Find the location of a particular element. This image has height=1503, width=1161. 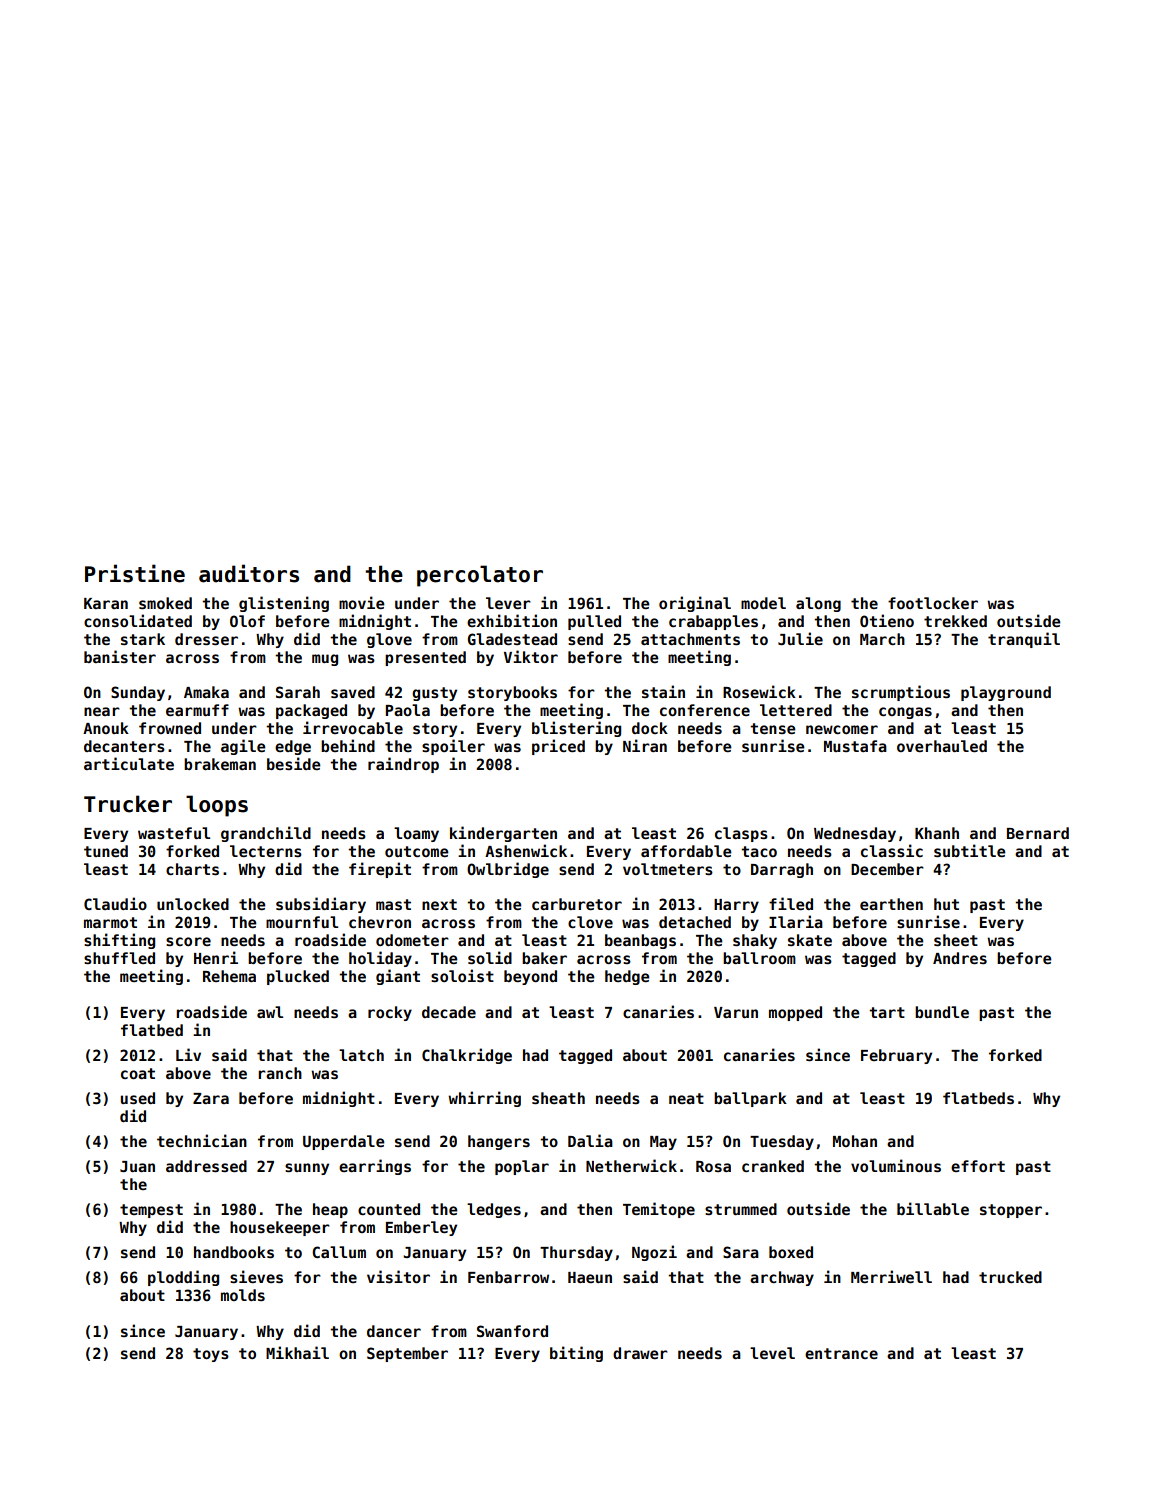

footlocker is located at coordinates (933, 603).
